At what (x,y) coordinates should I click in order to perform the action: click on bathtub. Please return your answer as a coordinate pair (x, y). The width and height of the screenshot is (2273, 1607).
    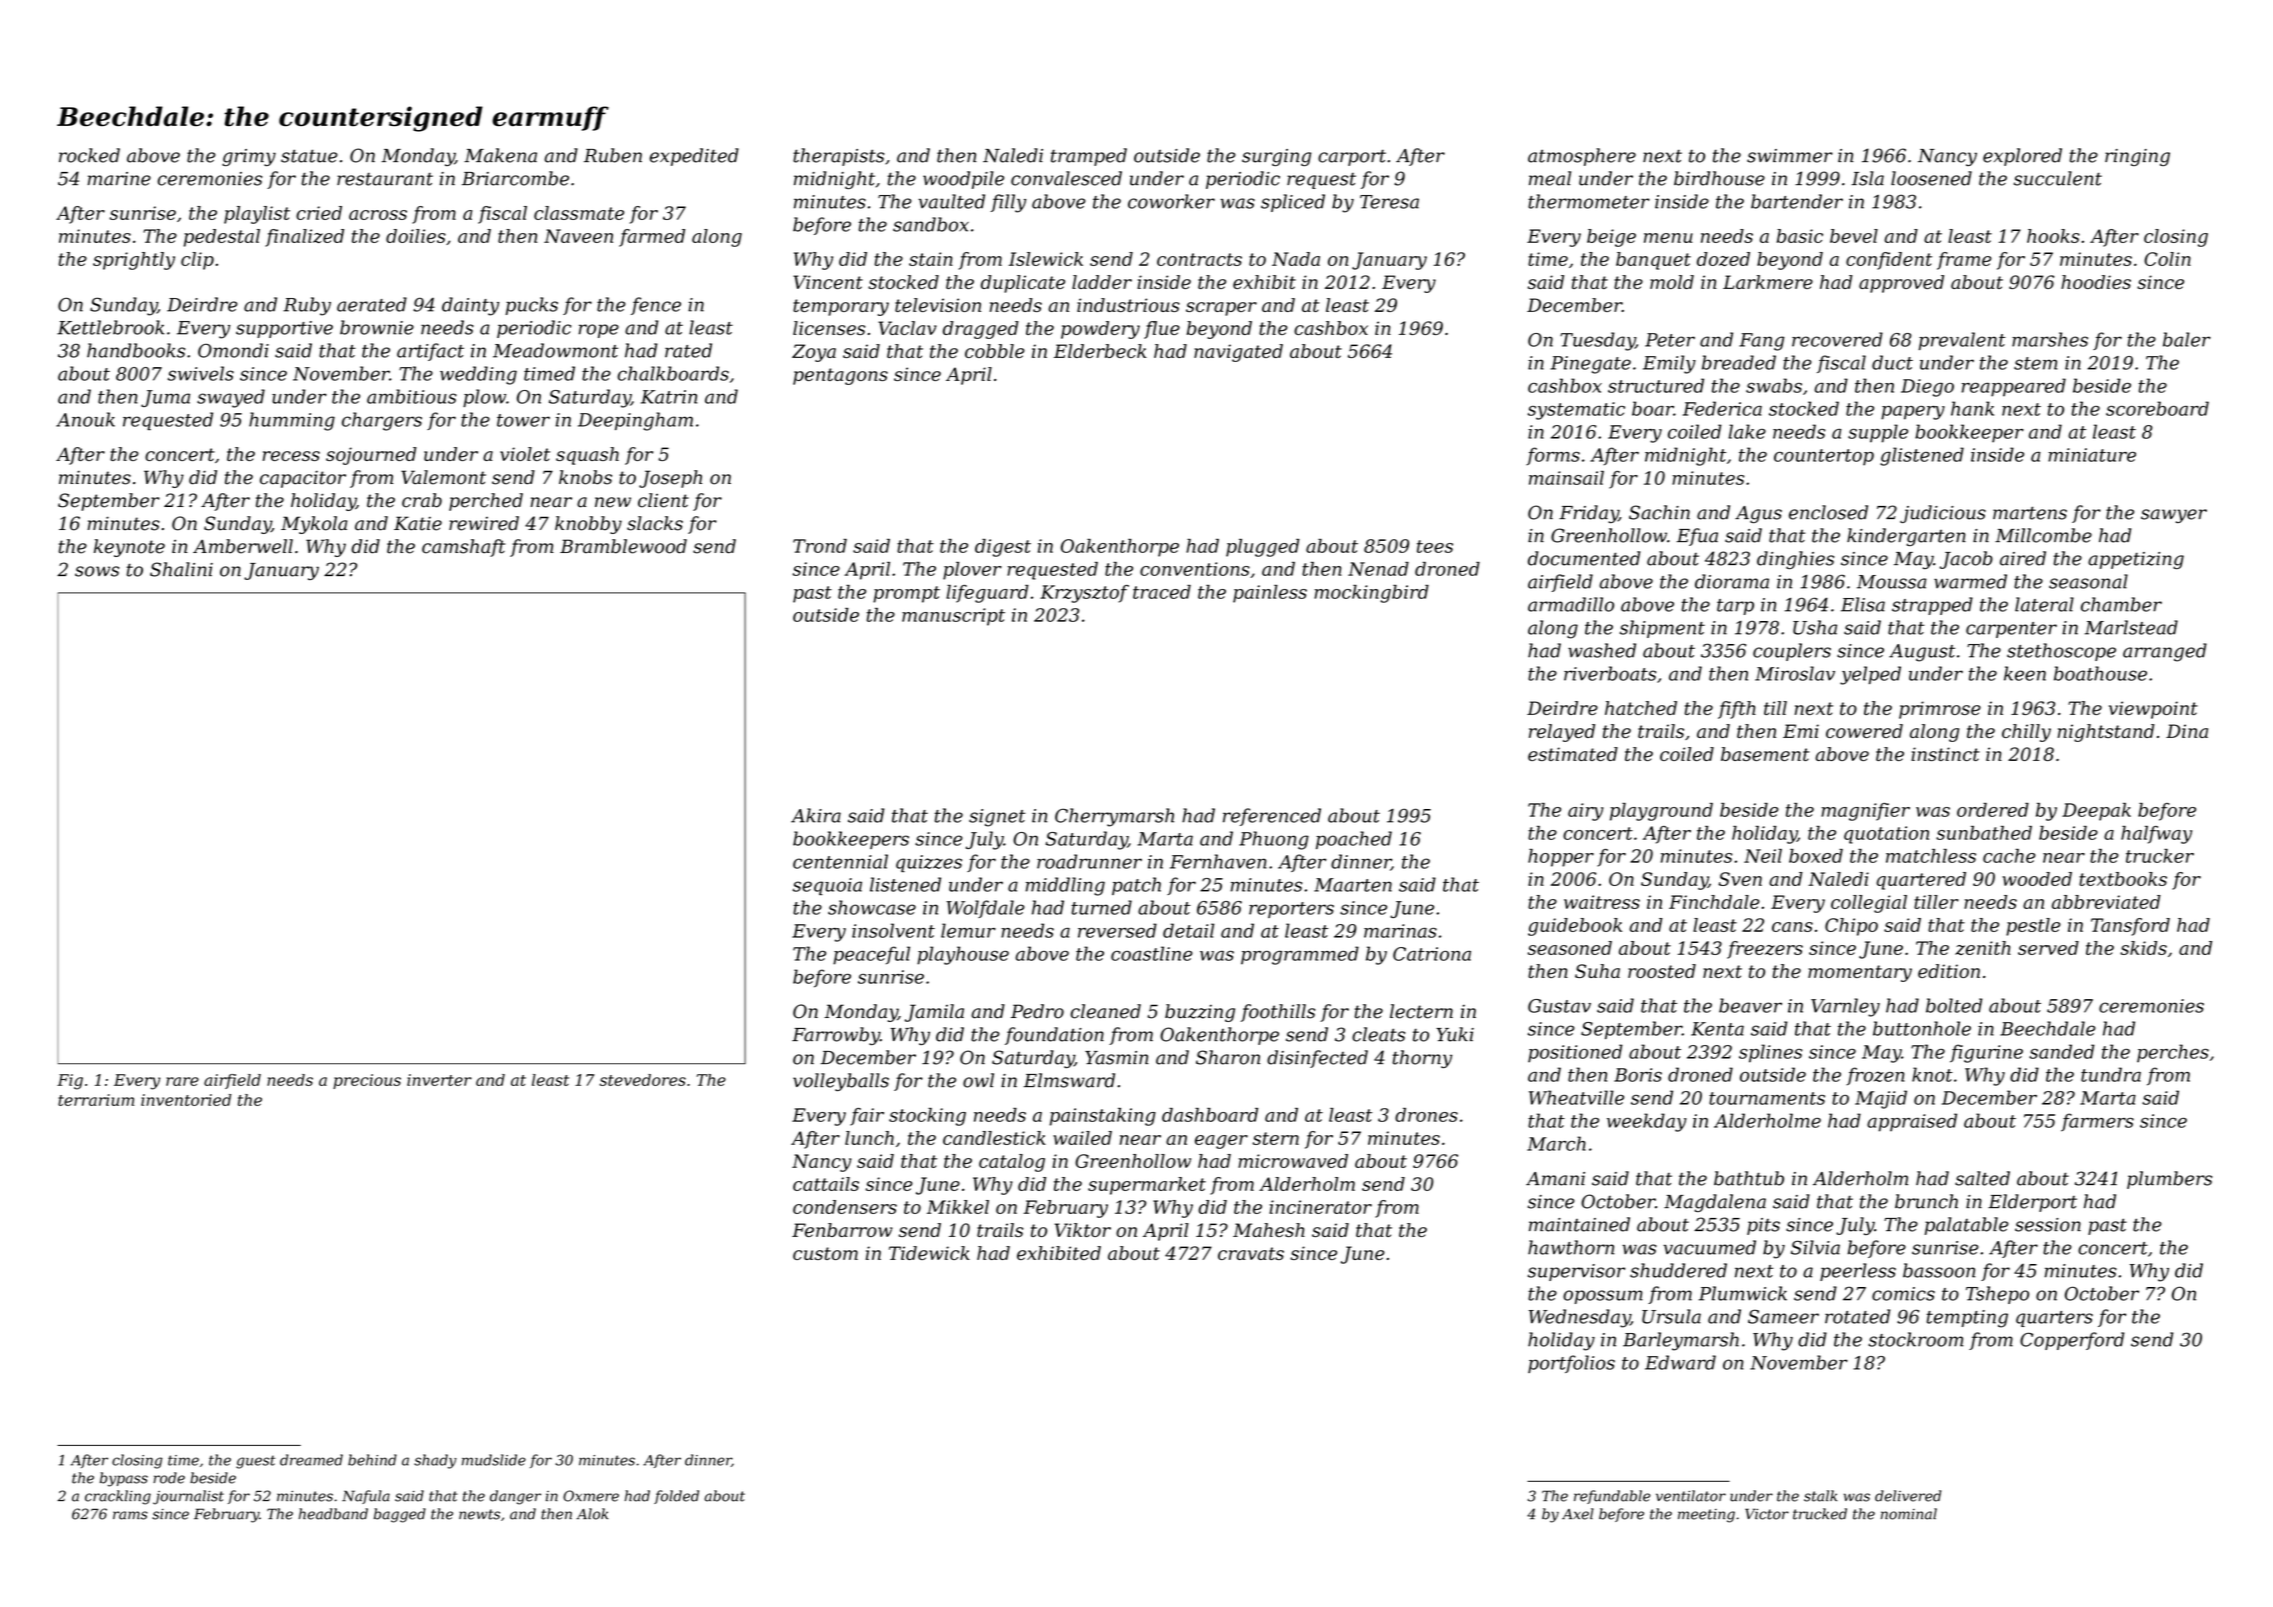
    Looking at the image, I should click on (1749, 1178).
